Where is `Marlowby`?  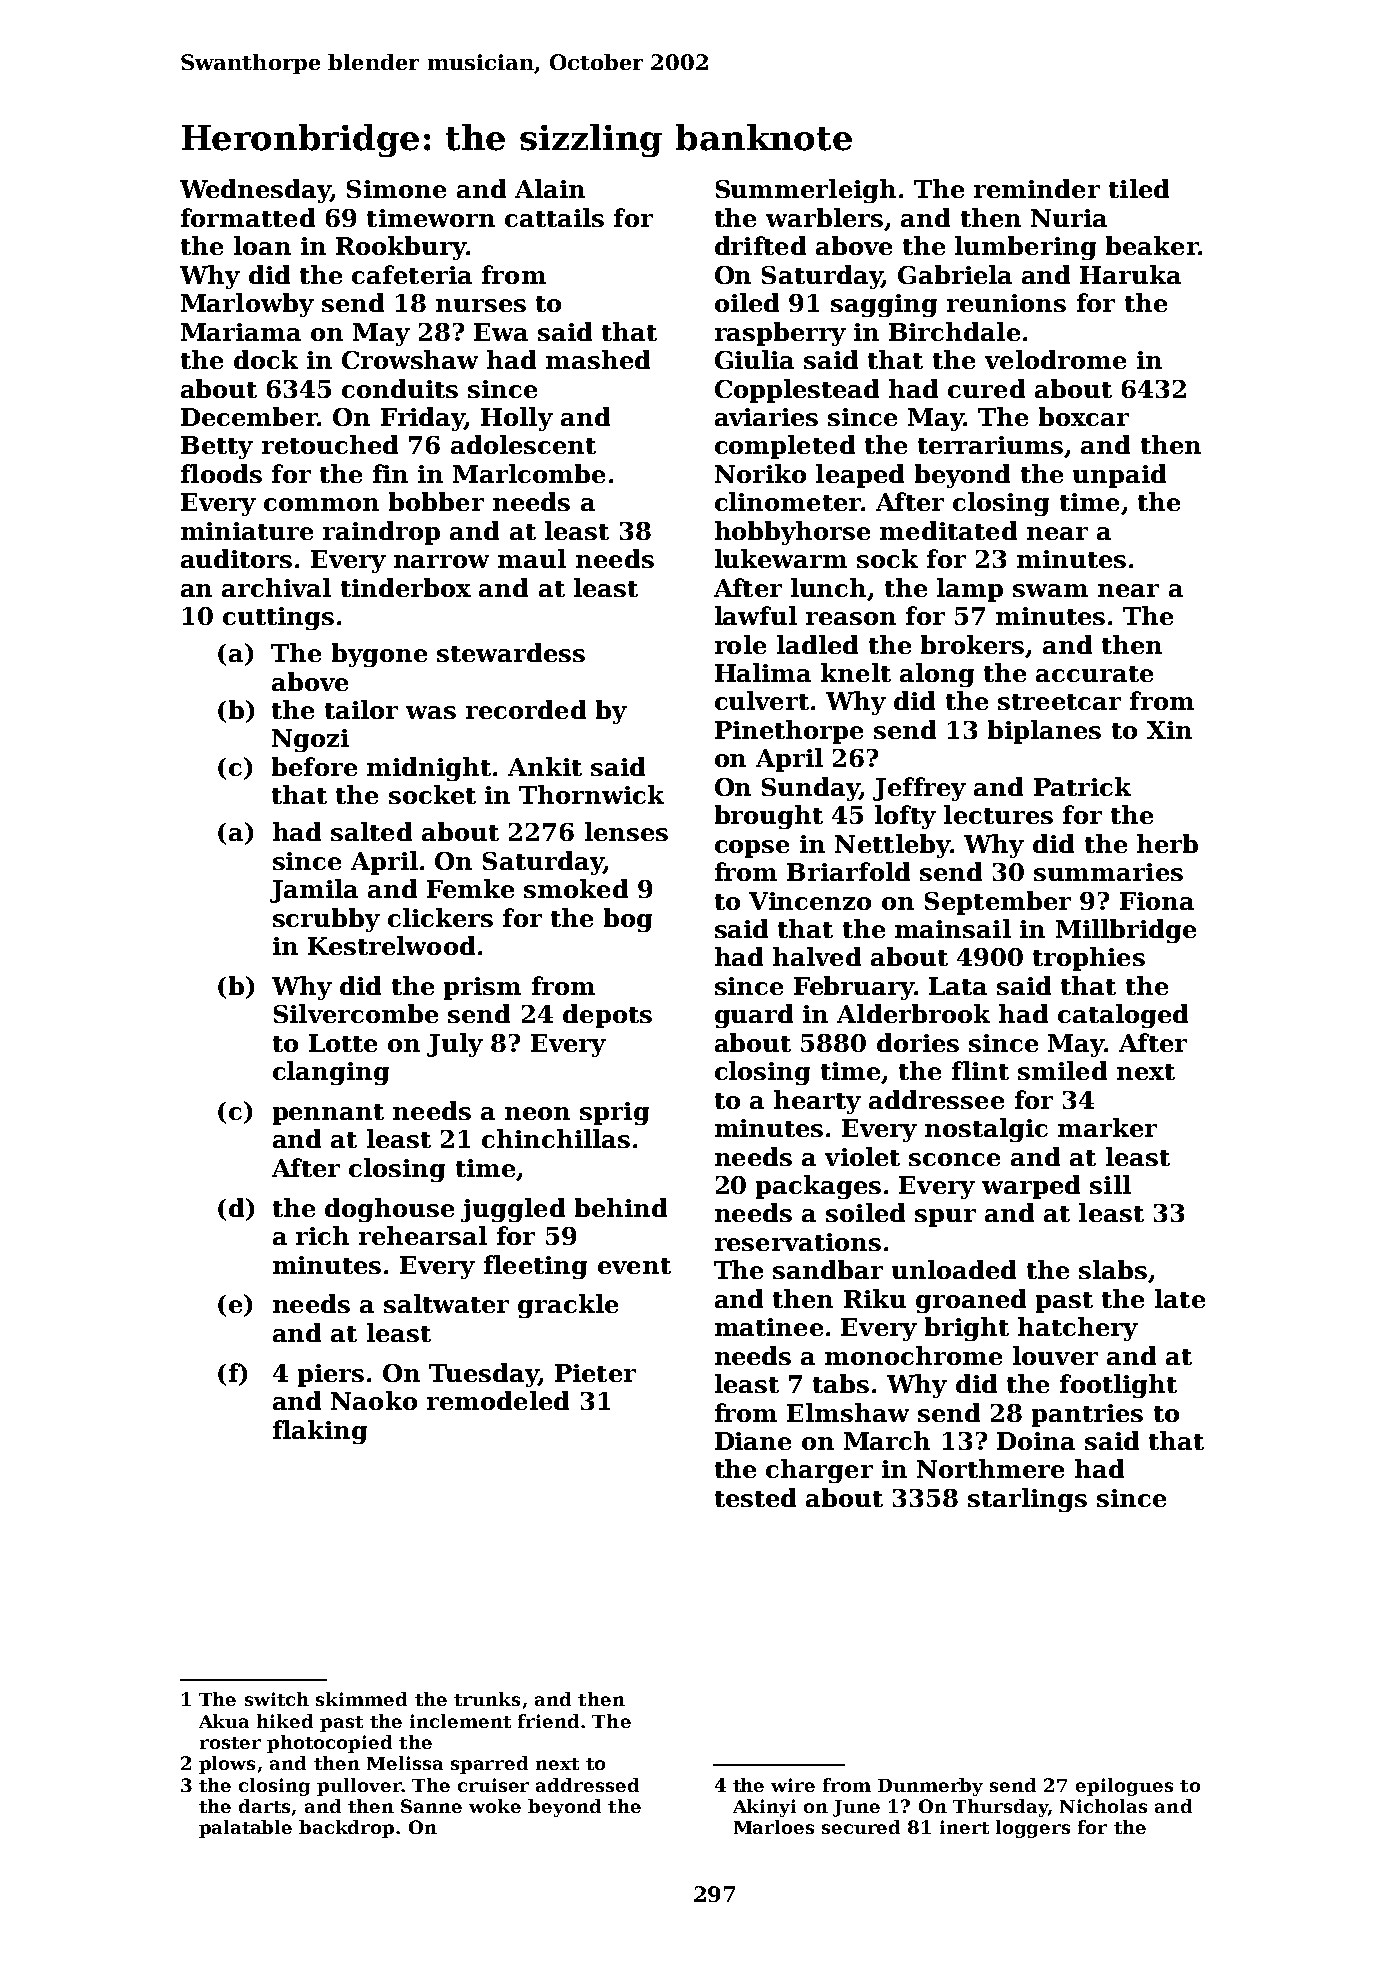
Marlowby is located at coordinates (247, 305).
